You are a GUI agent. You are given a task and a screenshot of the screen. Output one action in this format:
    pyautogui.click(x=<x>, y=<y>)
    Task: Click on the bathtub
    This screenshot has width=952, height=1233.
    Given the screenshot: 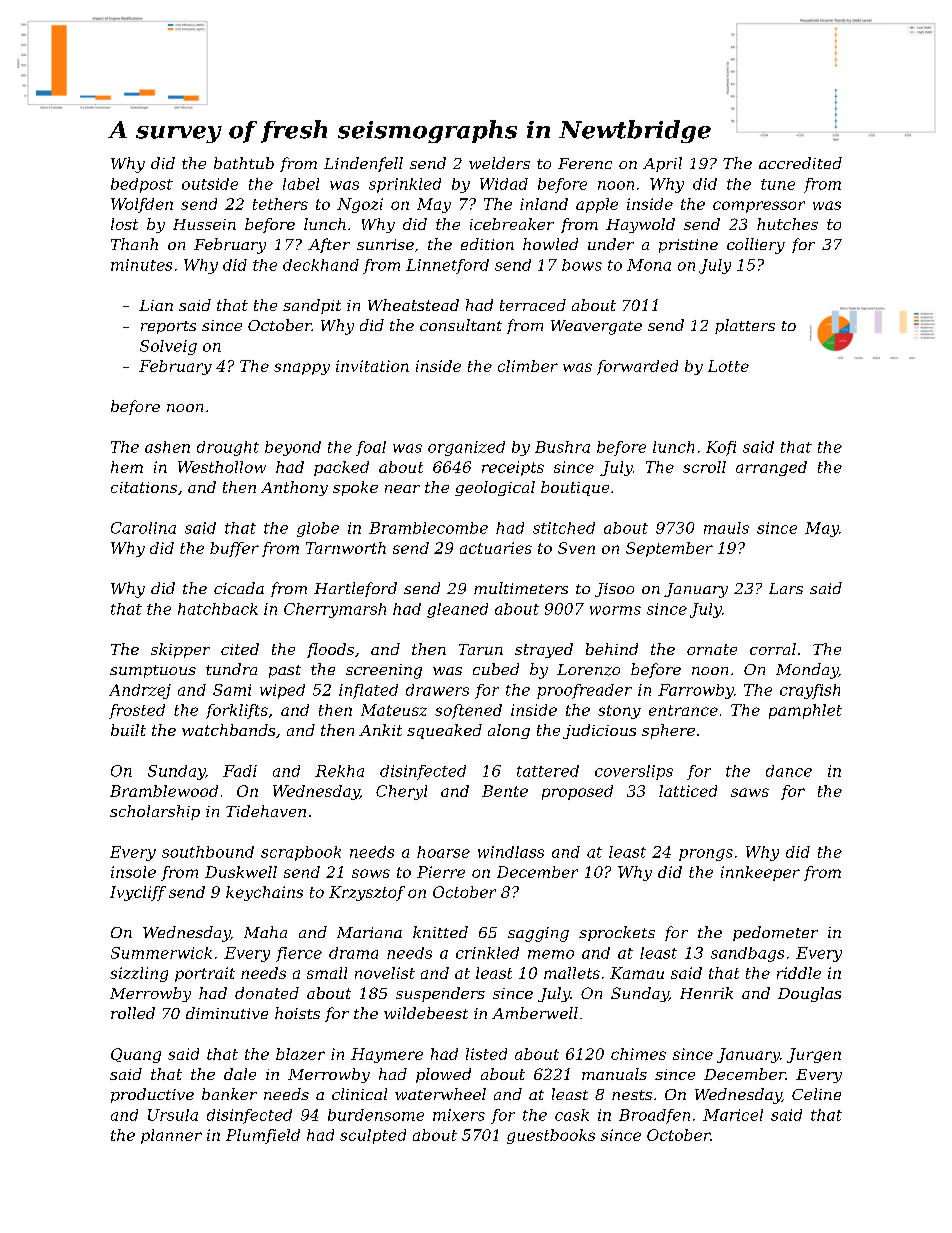 What is the action you would take?
    pyautogui.click(x=244, y=163)
